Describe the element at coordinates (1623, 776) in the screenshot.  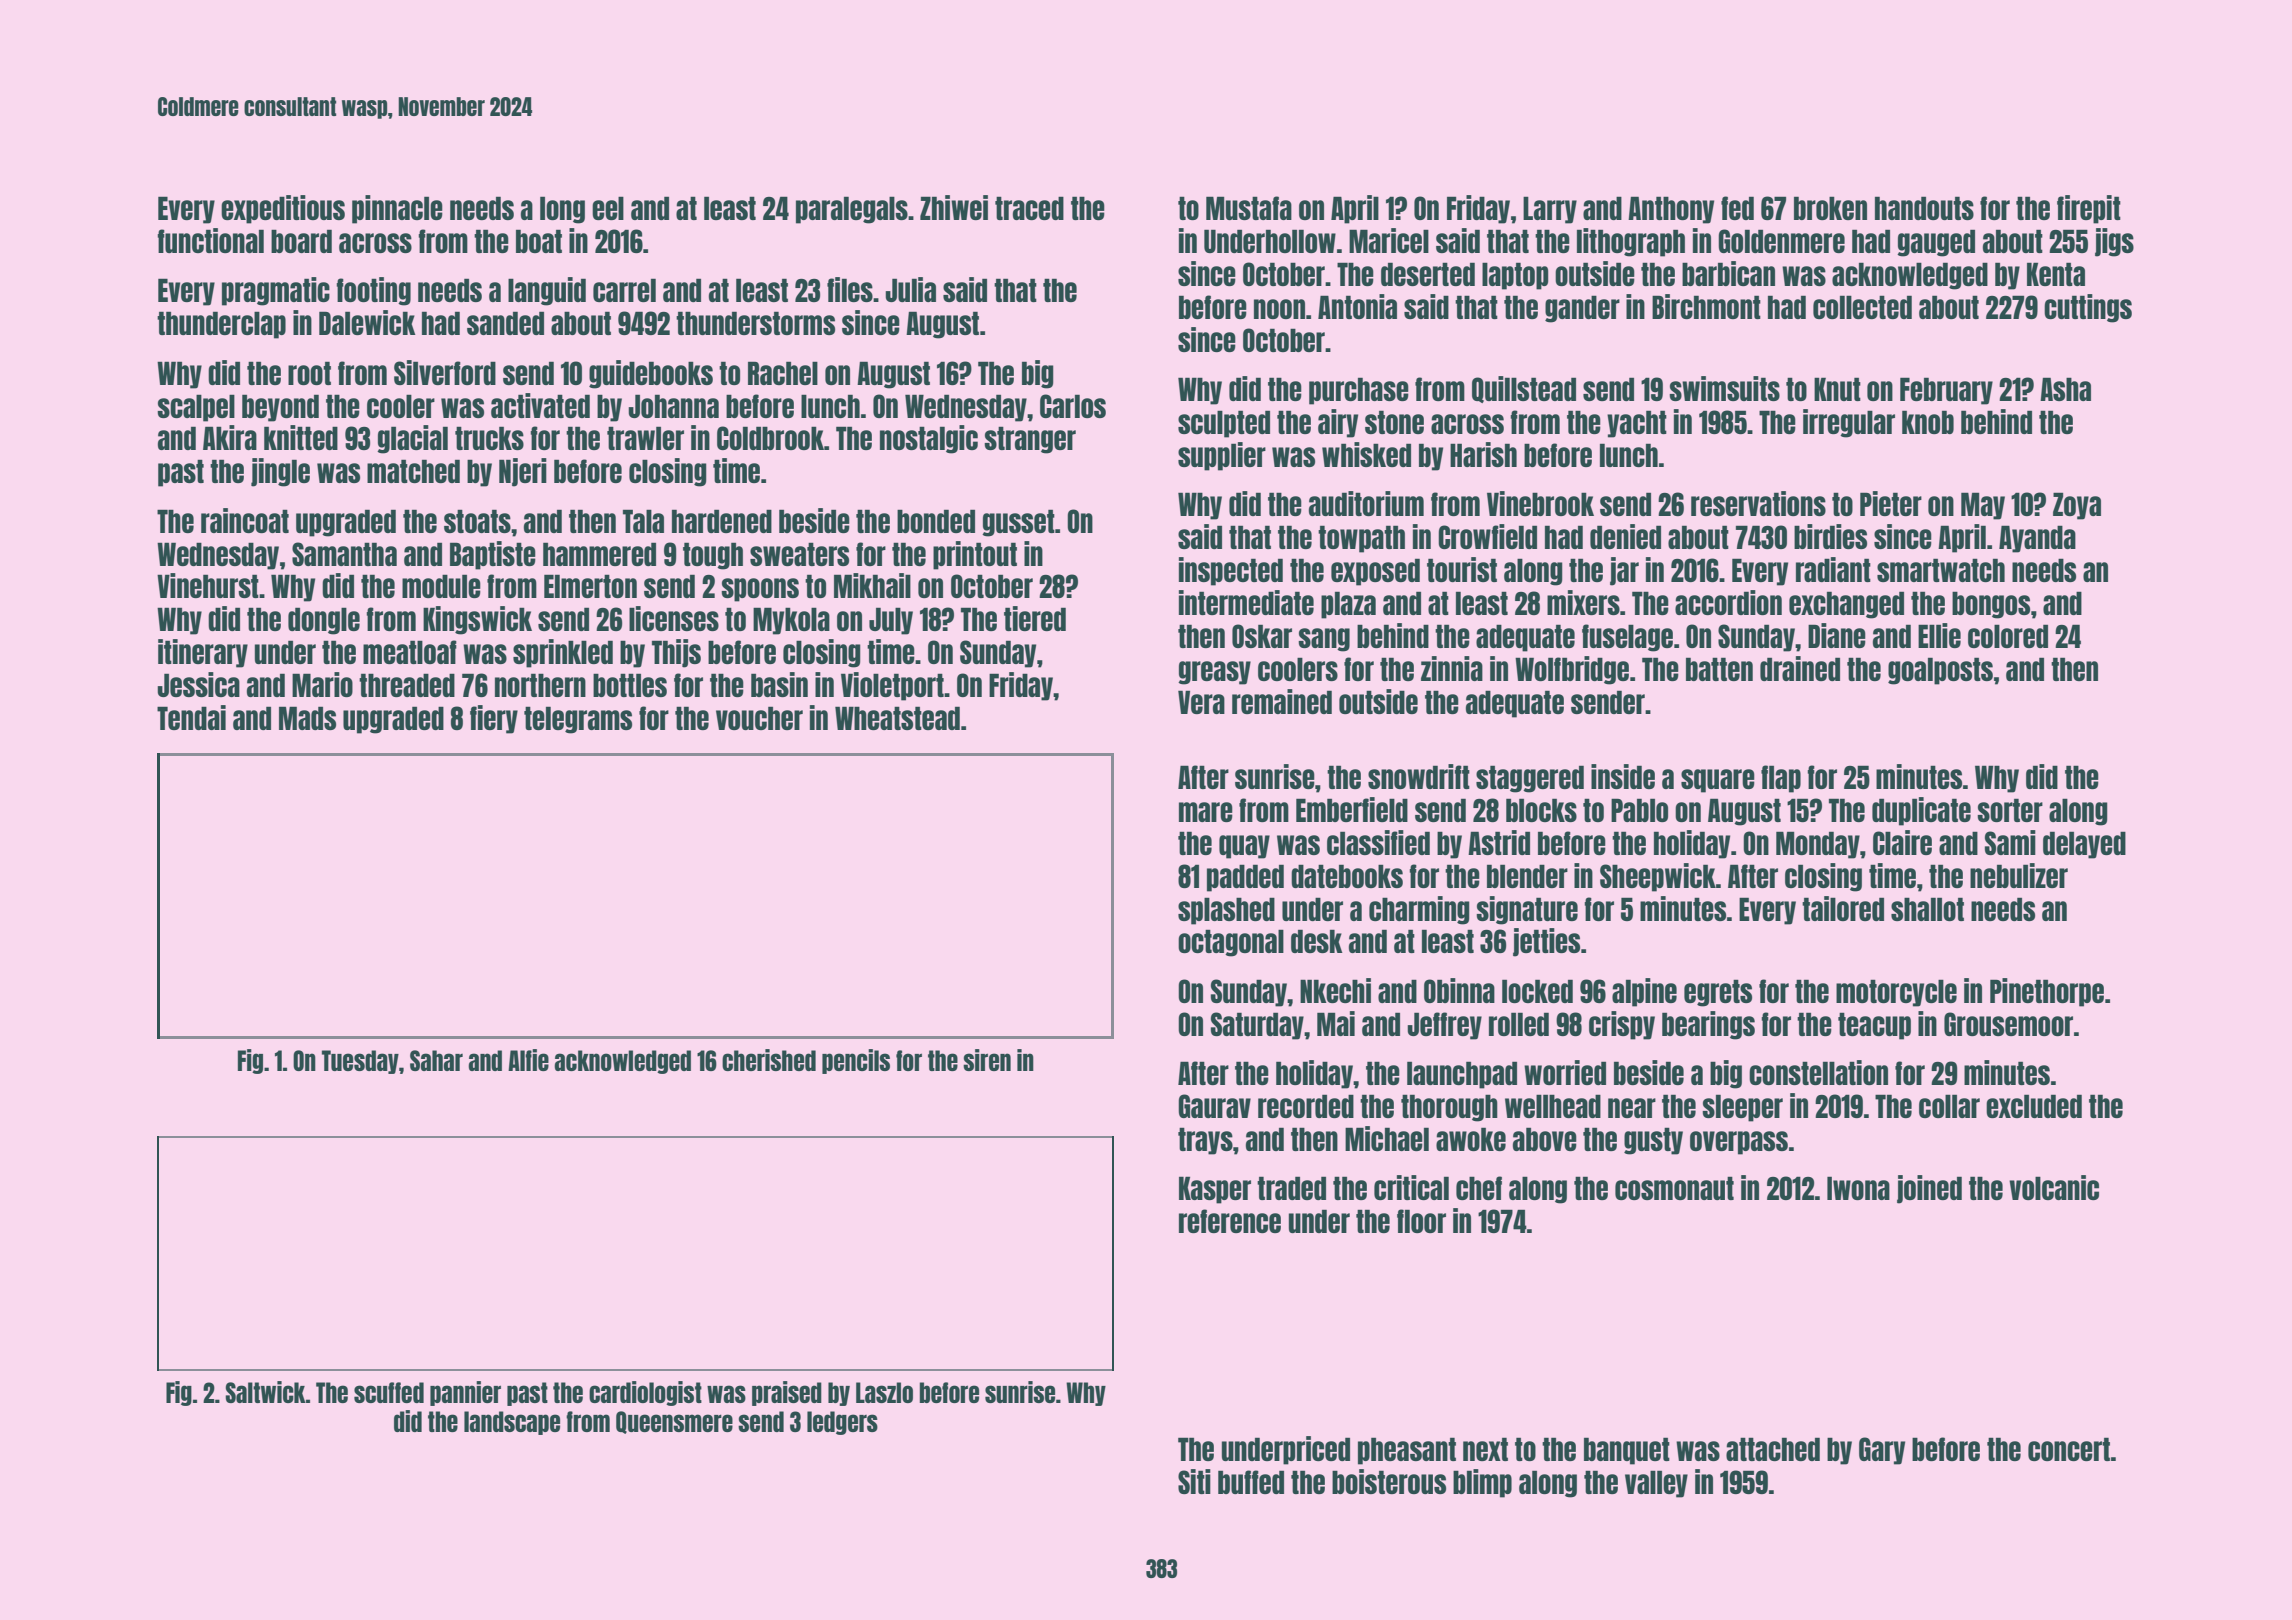
I see `inside` at that location.
